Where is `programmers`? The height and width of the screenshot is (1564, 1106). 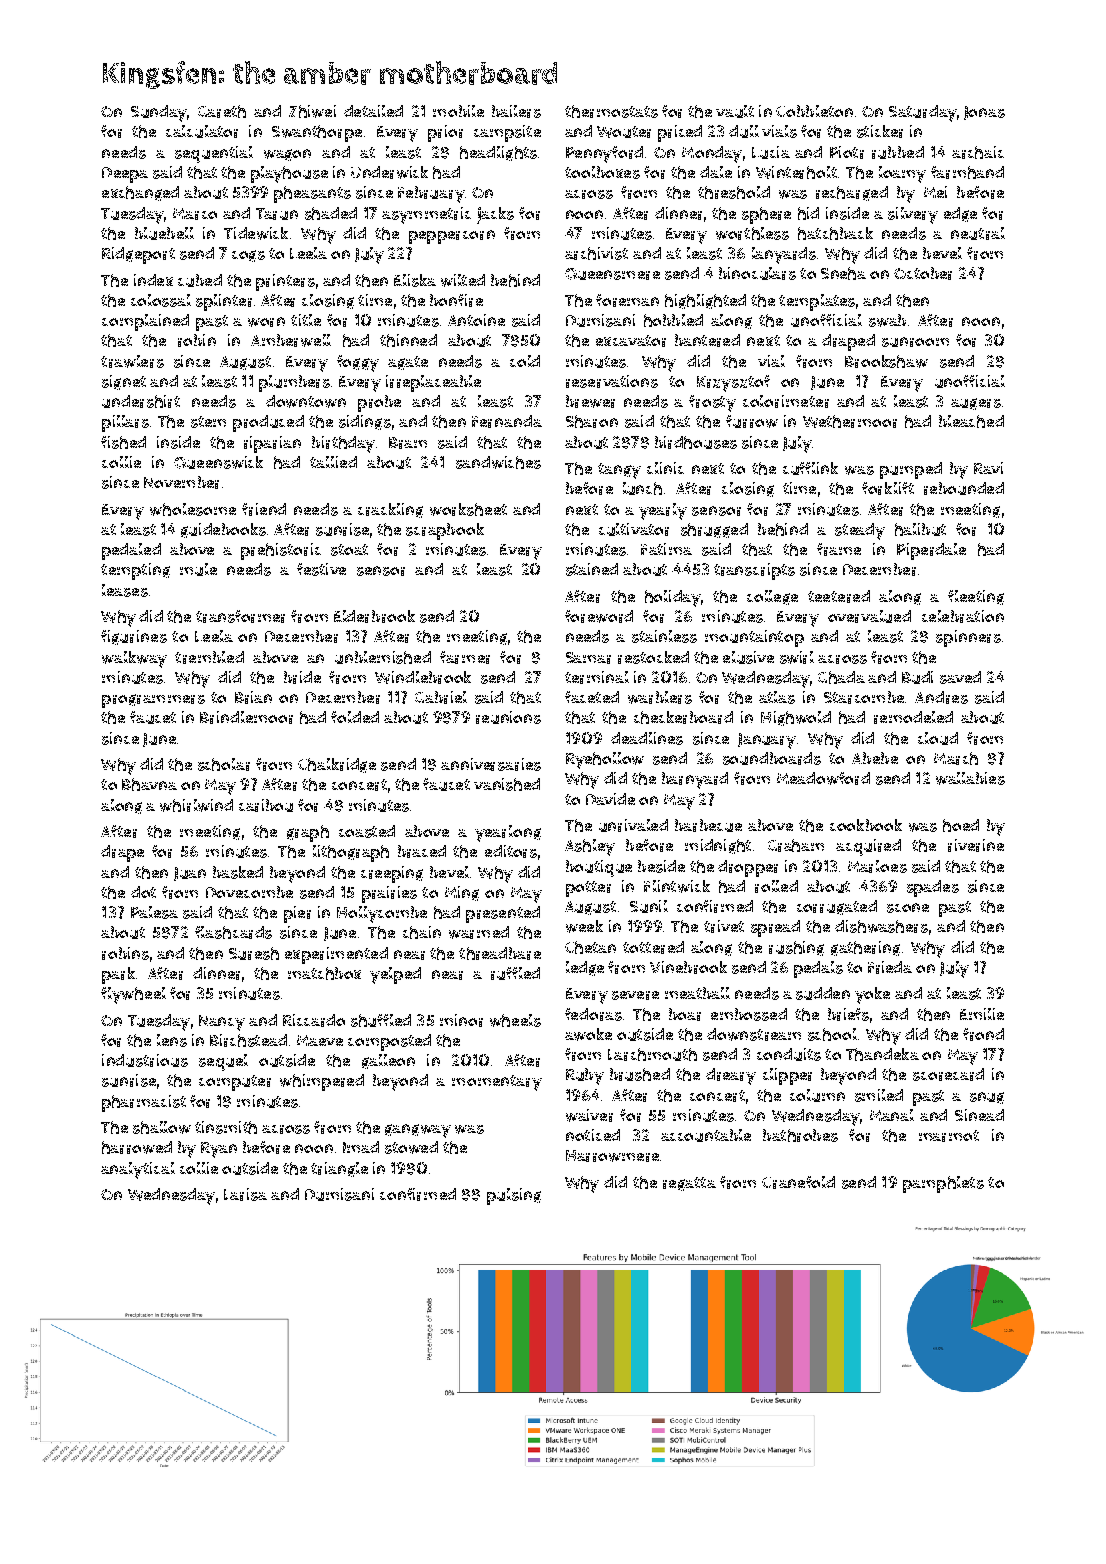 programmers is located at coordinates (153, 701).
